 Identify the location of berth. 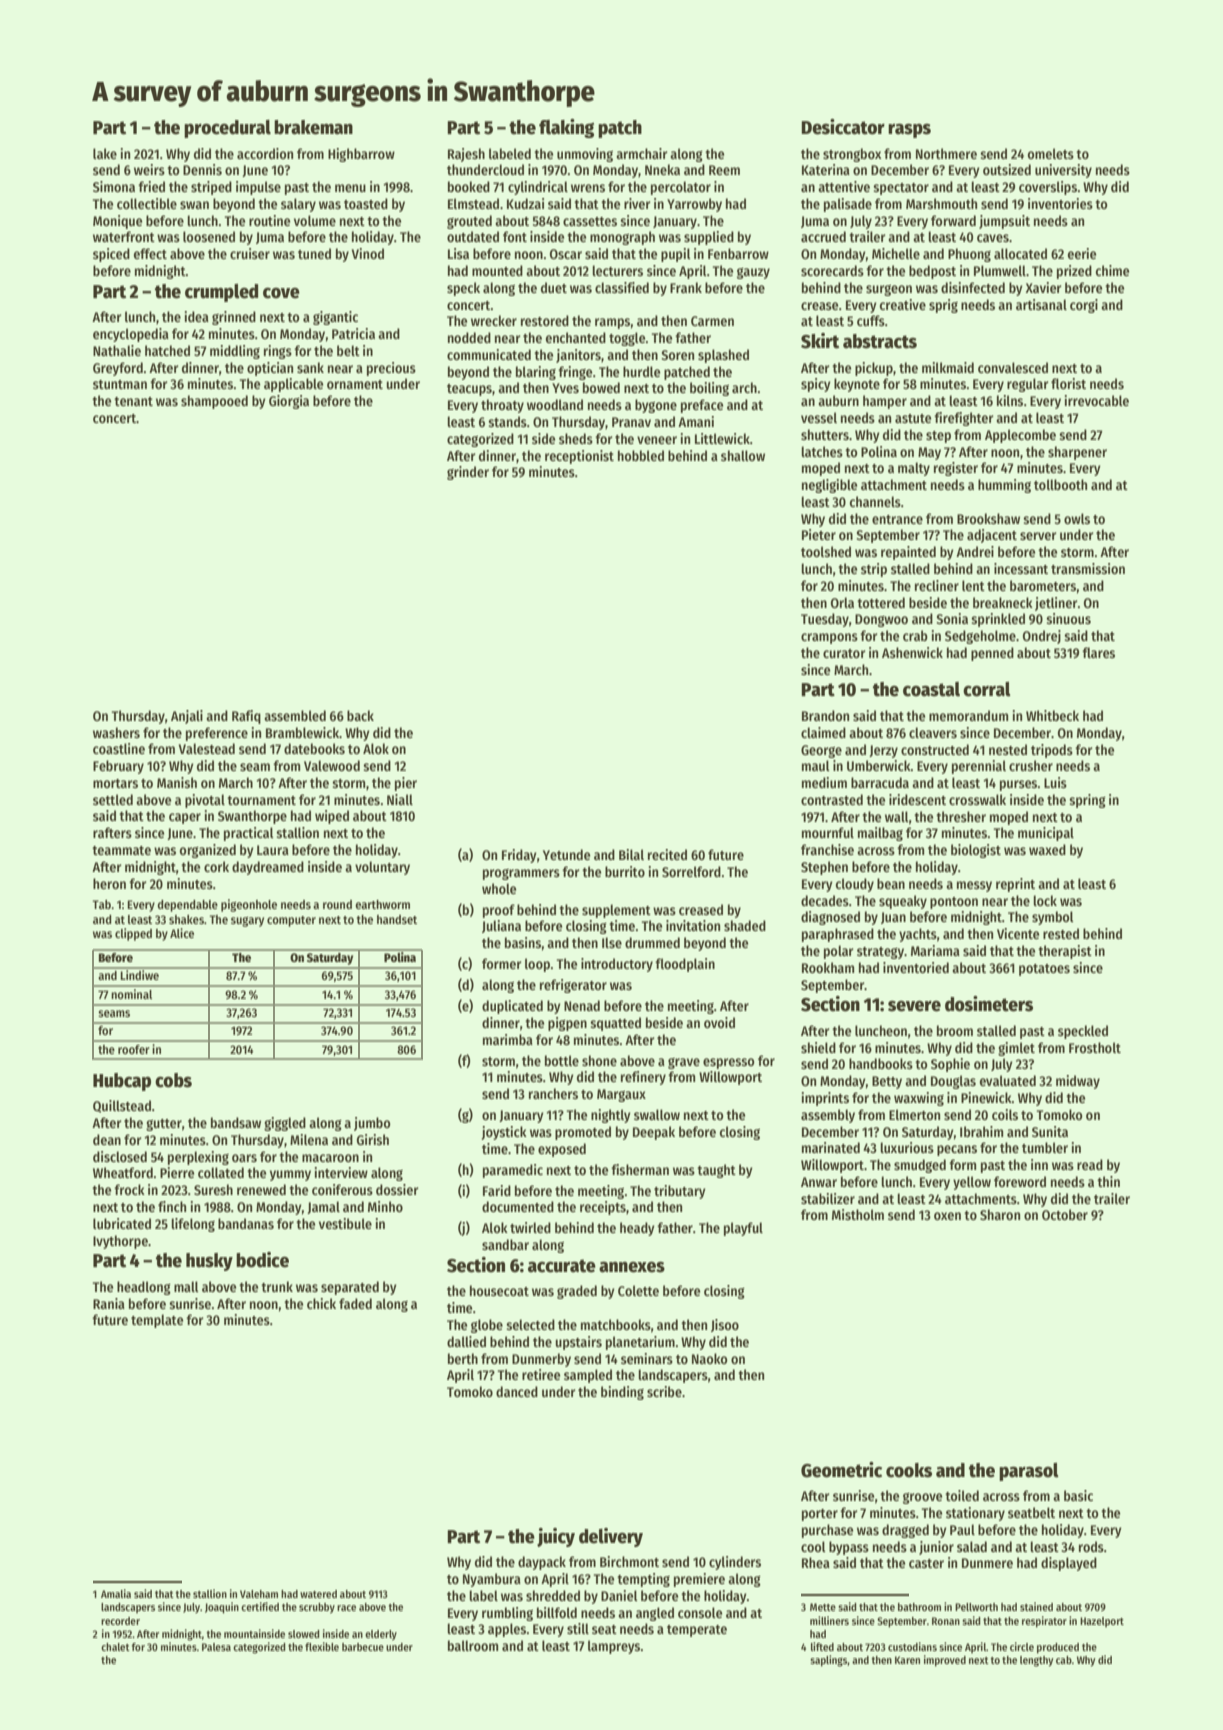
(463, 1358).
